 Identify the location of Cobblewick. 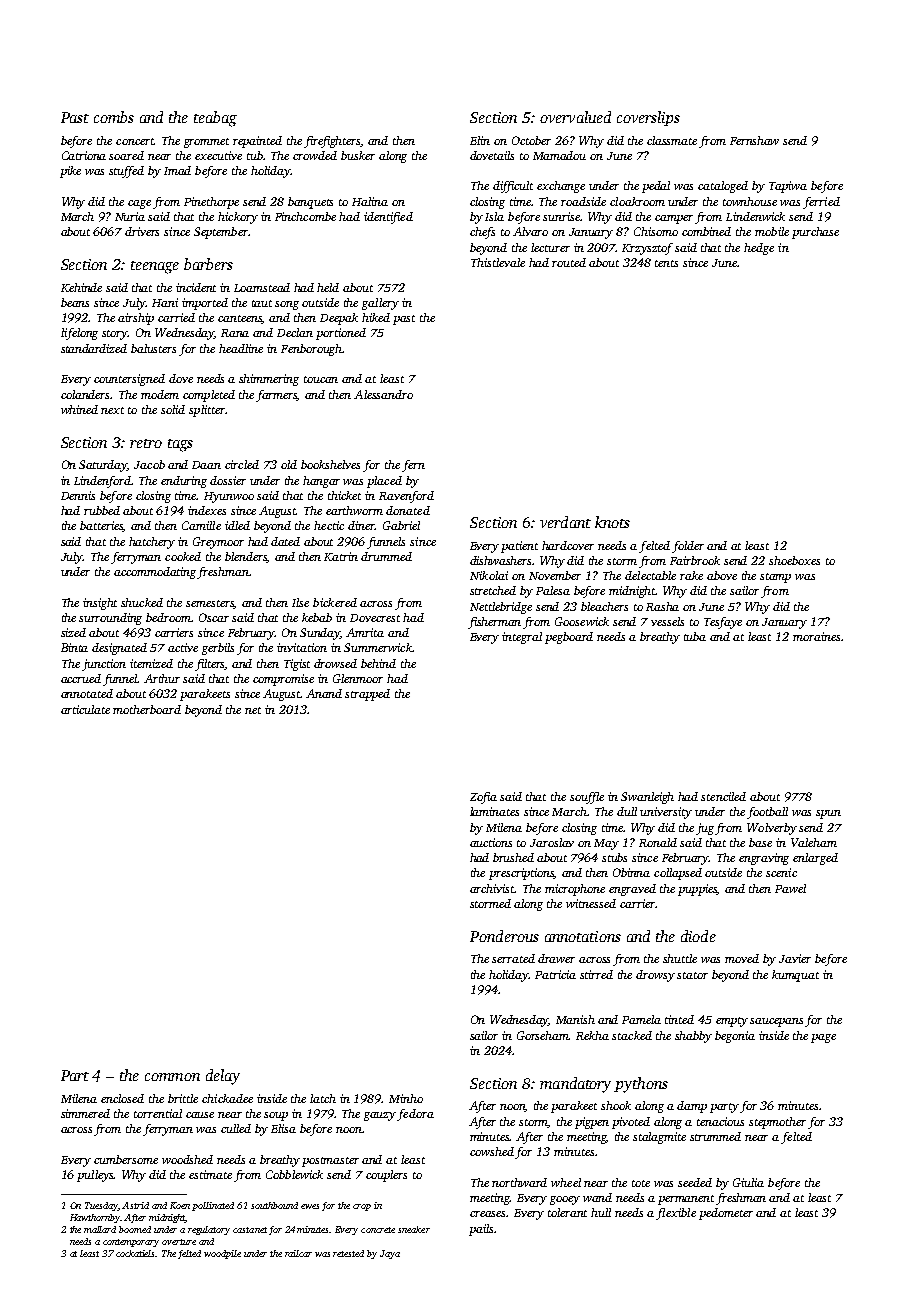
(294, 1174).
